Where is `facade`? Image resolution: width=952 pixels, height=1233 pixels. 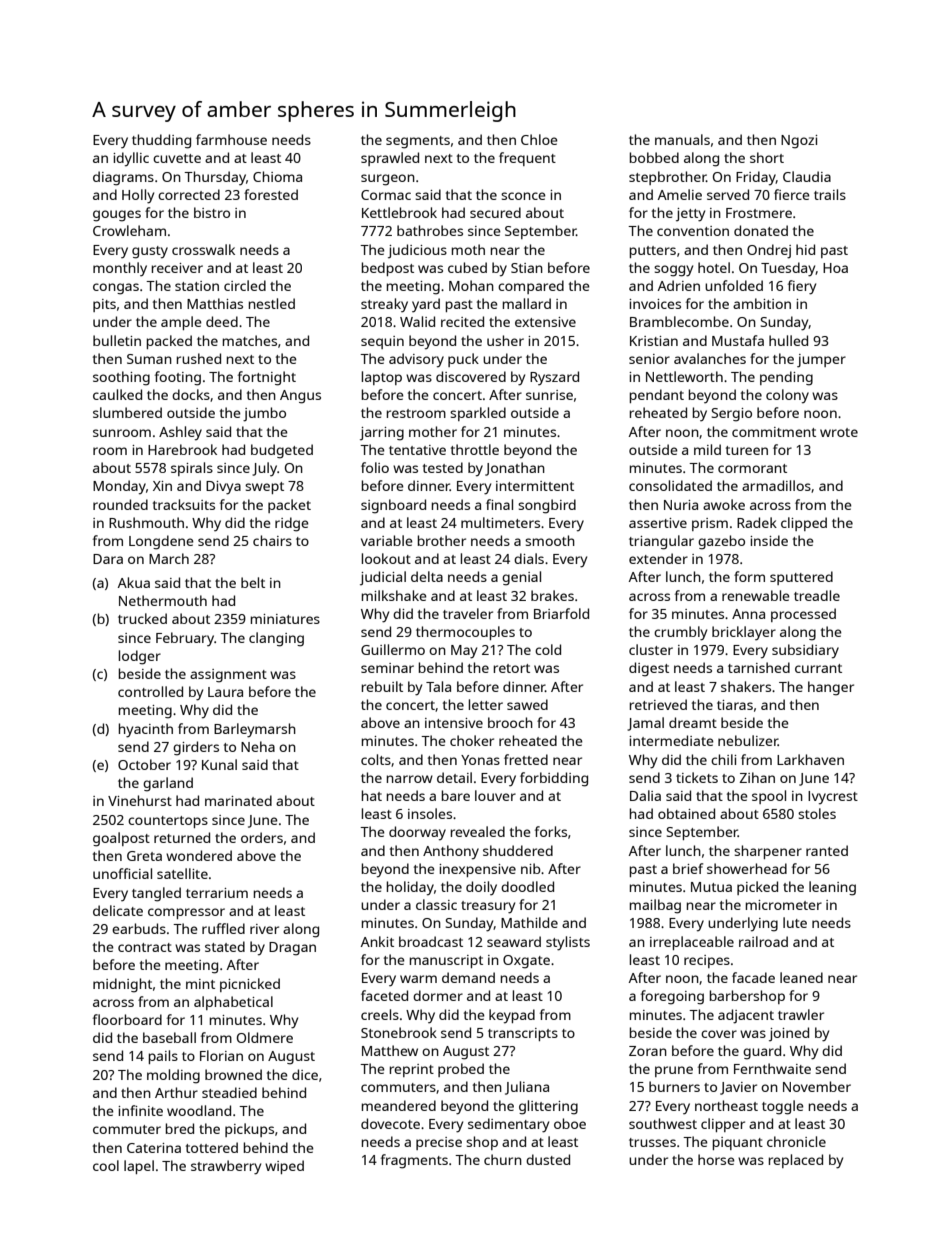
facade is located at coordinates (753, 977).
